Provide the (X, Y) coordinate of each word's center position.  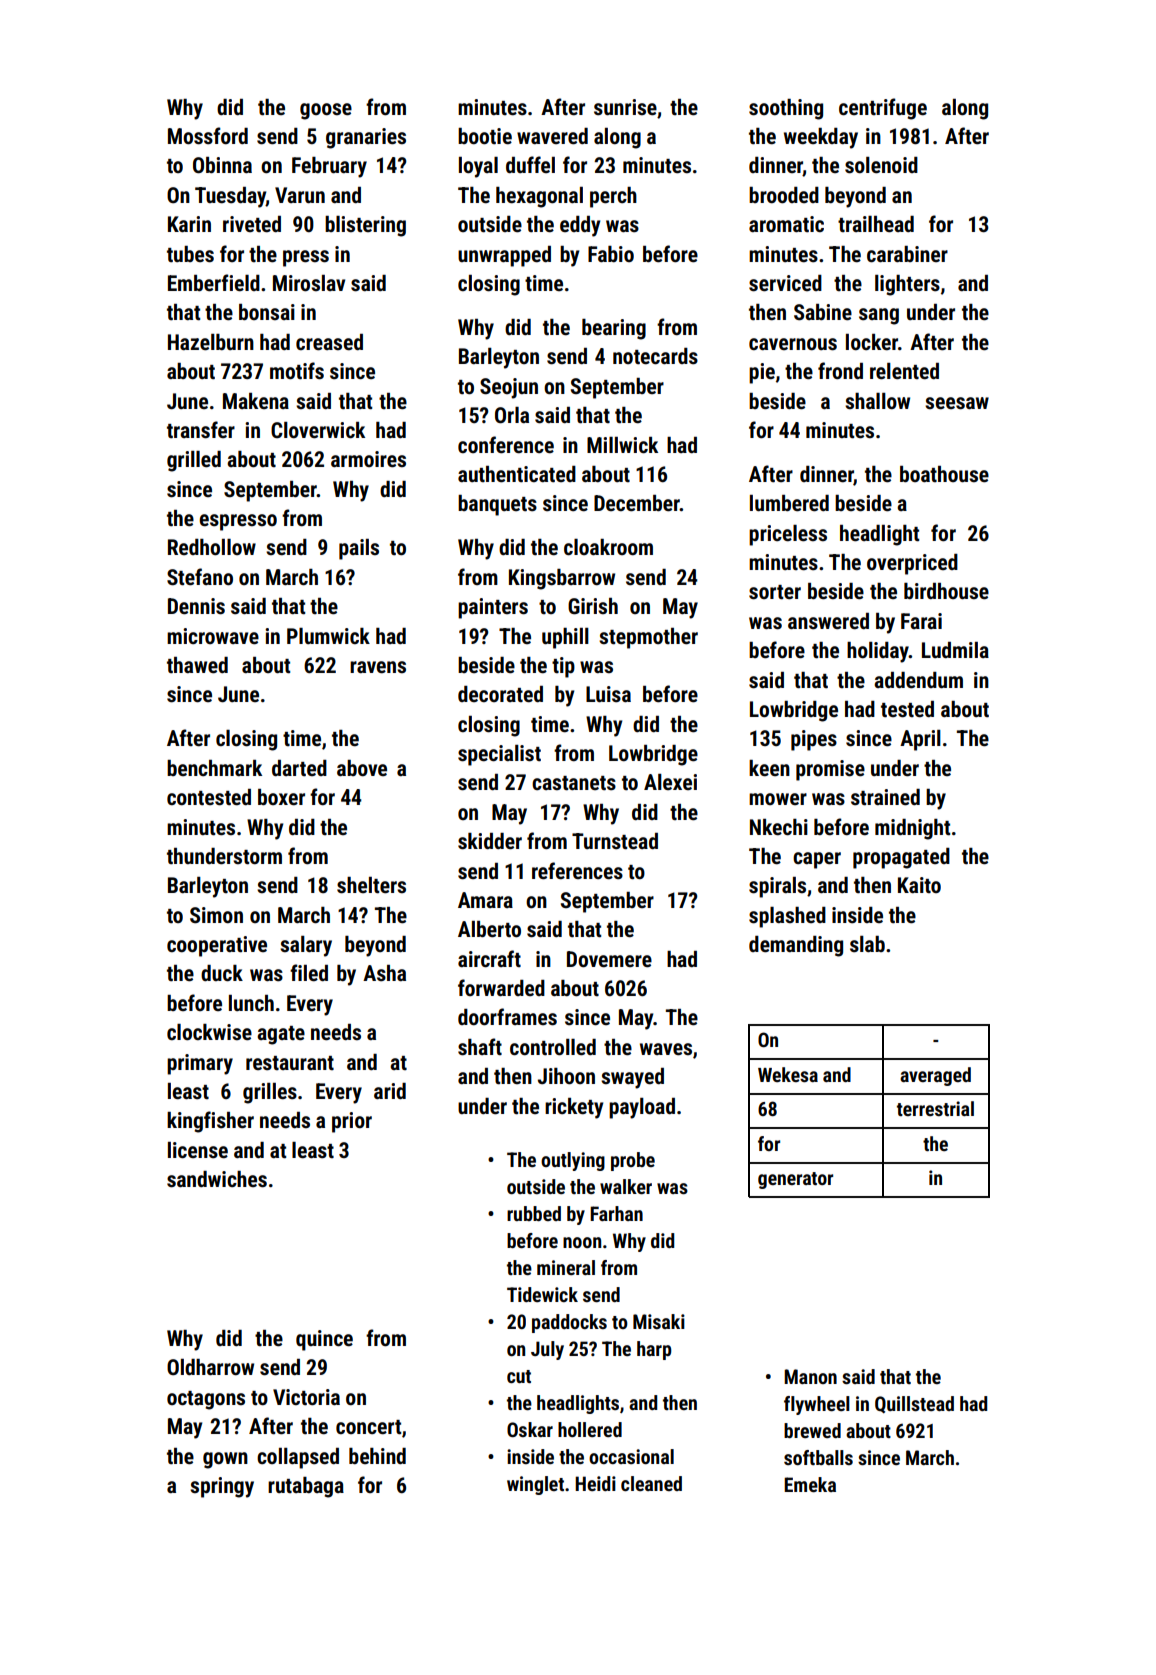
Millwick (622, 445)
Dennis (196, 606)
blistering (365, 226)
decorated (500, 694)
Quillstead (914, 1404)
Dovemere (609, 959)
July (547, 1350)
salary (306, 946)
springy (222, 1487)
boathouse (944, 474)
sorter (775, 592)
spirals (777, 887)
